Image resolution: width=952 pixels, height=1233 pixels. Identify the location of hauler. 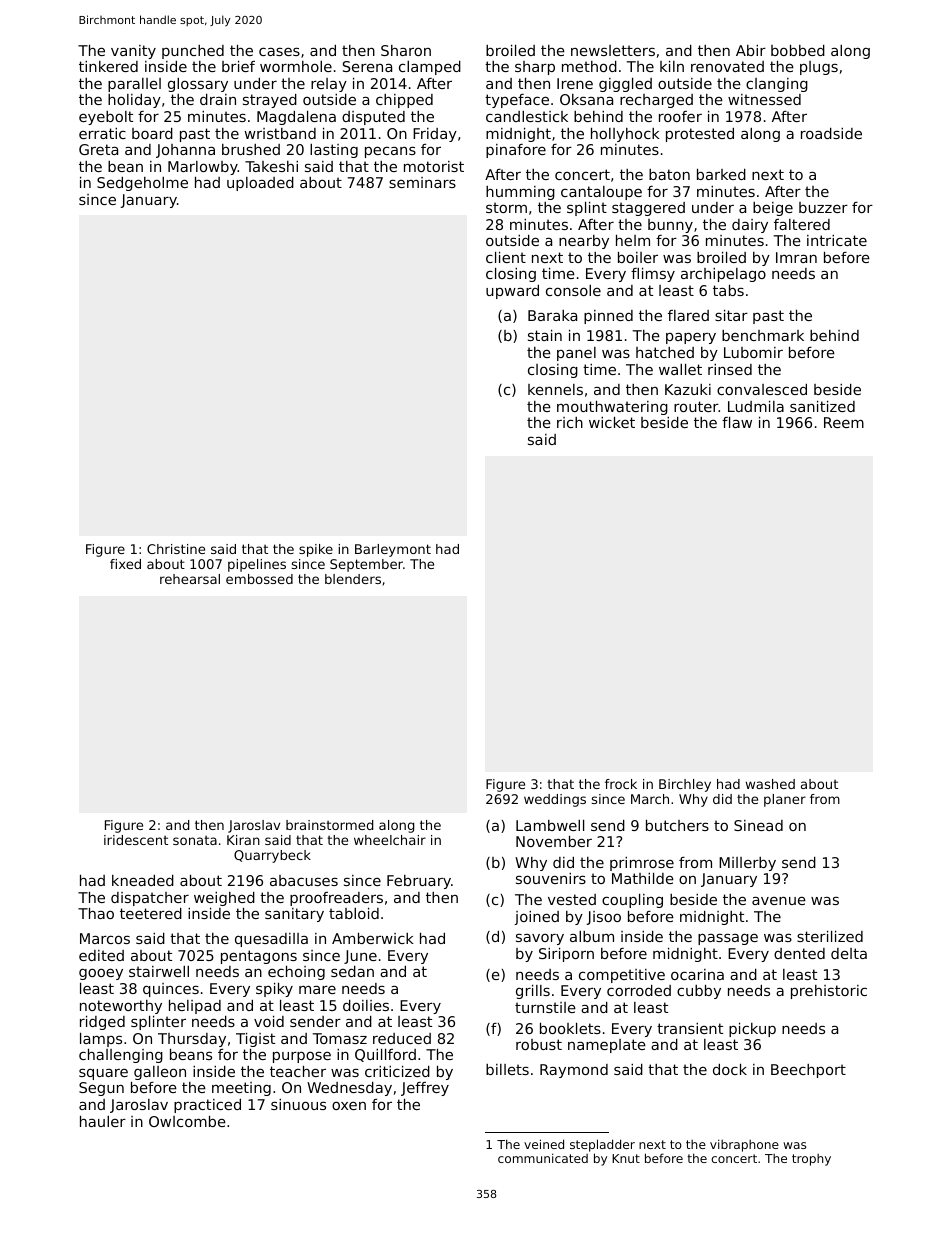
(103, 1121).
